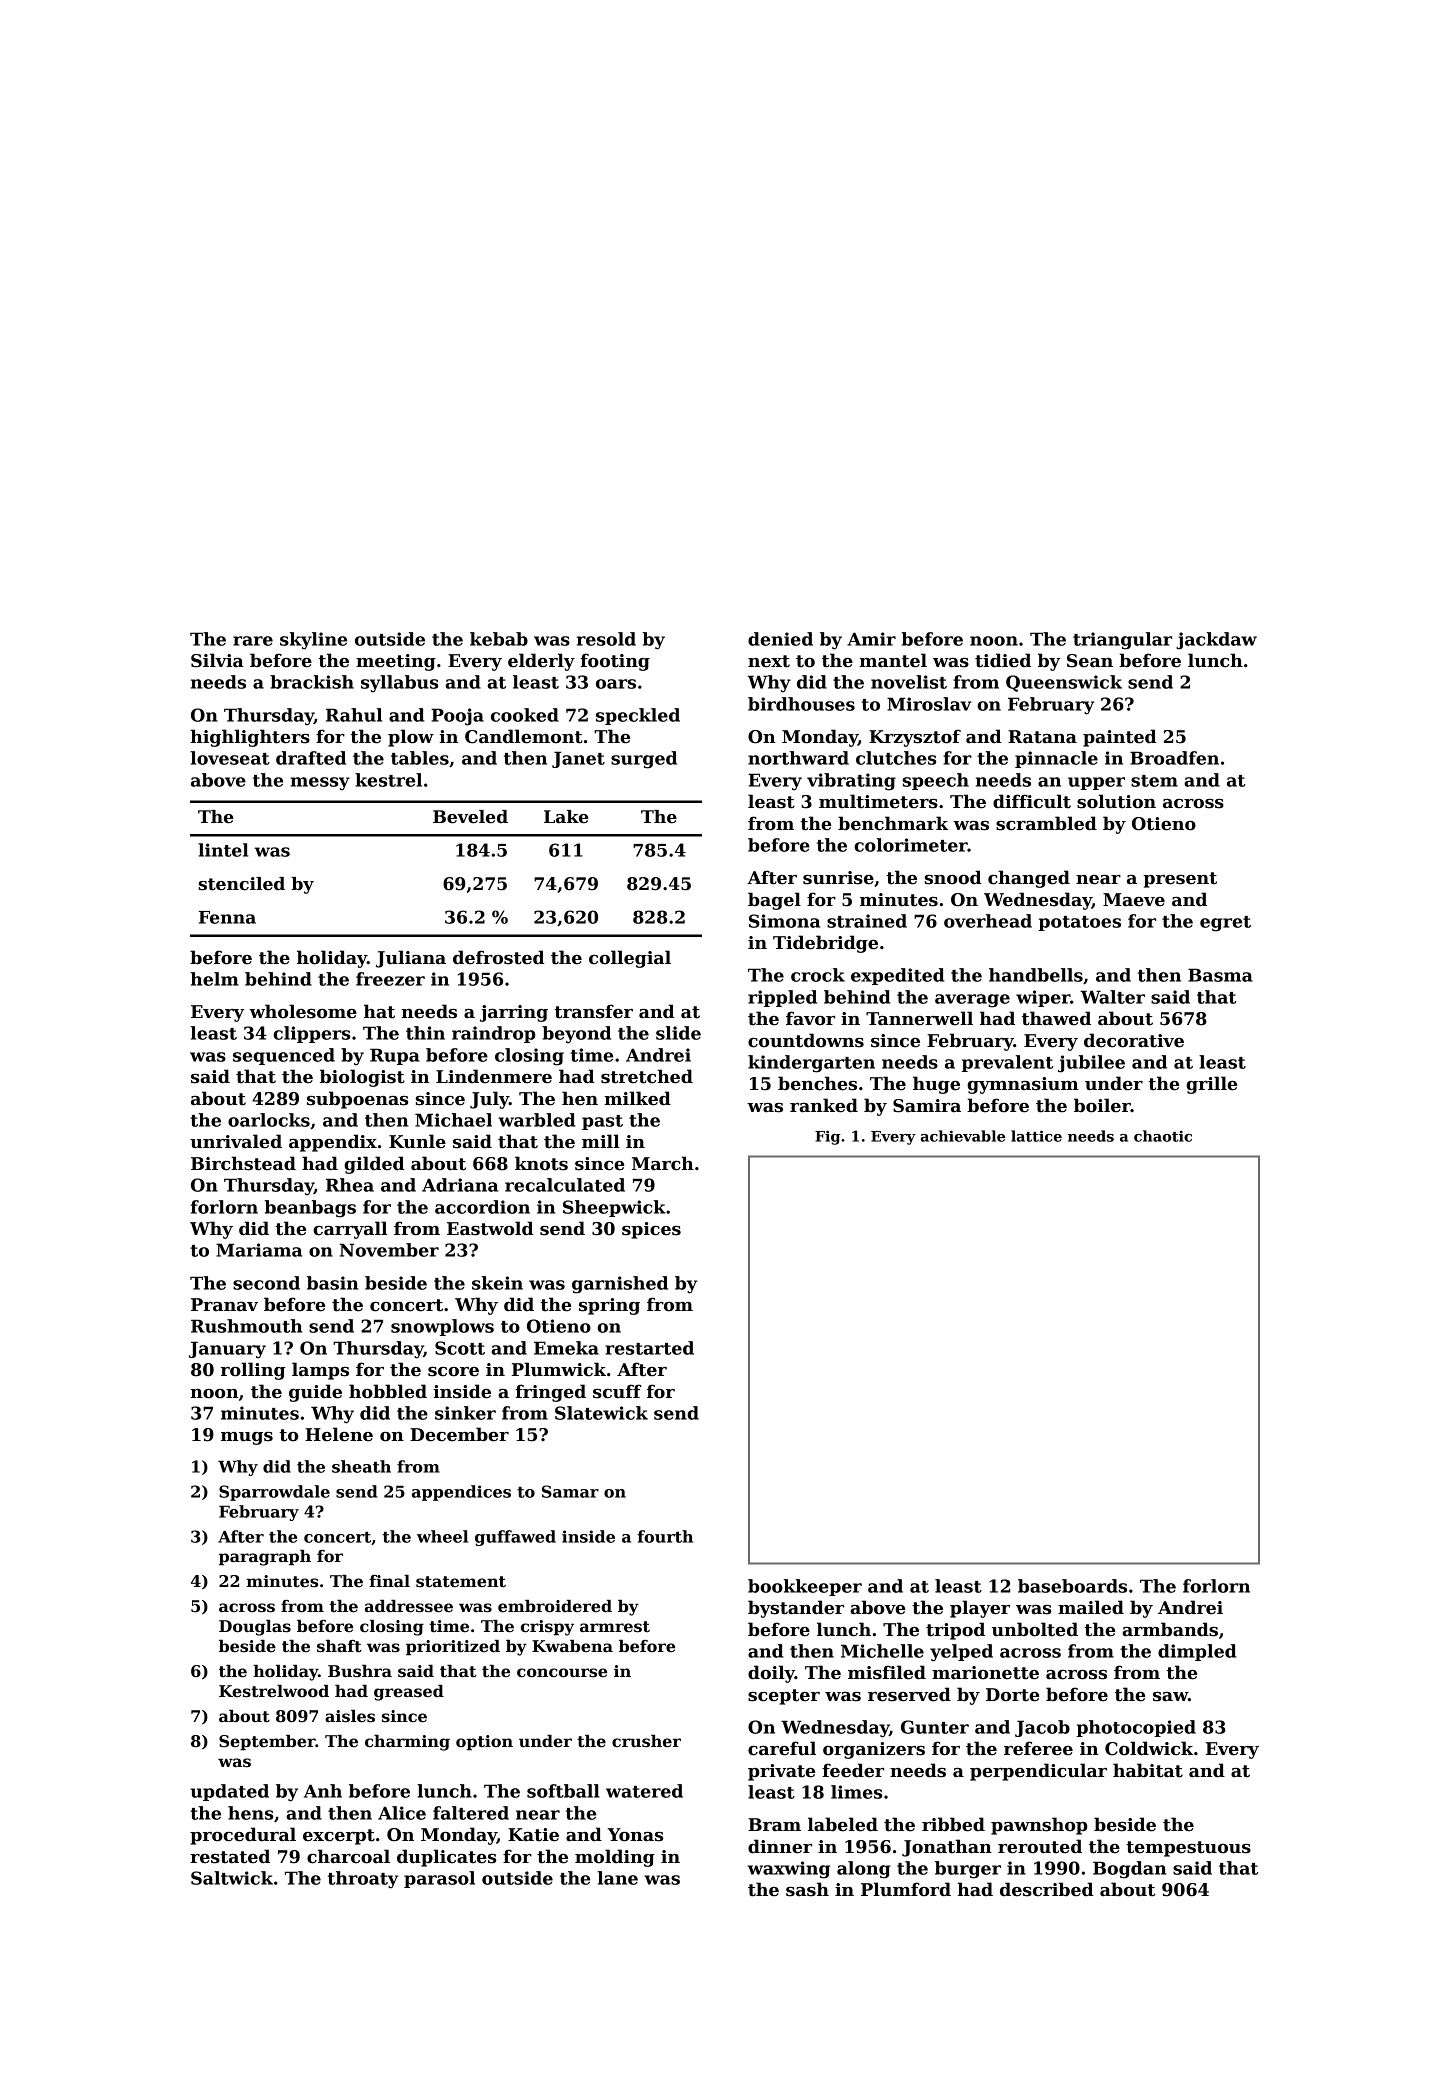 This document has height=2100, width=1450. Describe the element at coordinates (1122, 641) in the document. I see `triangular` at that location.
